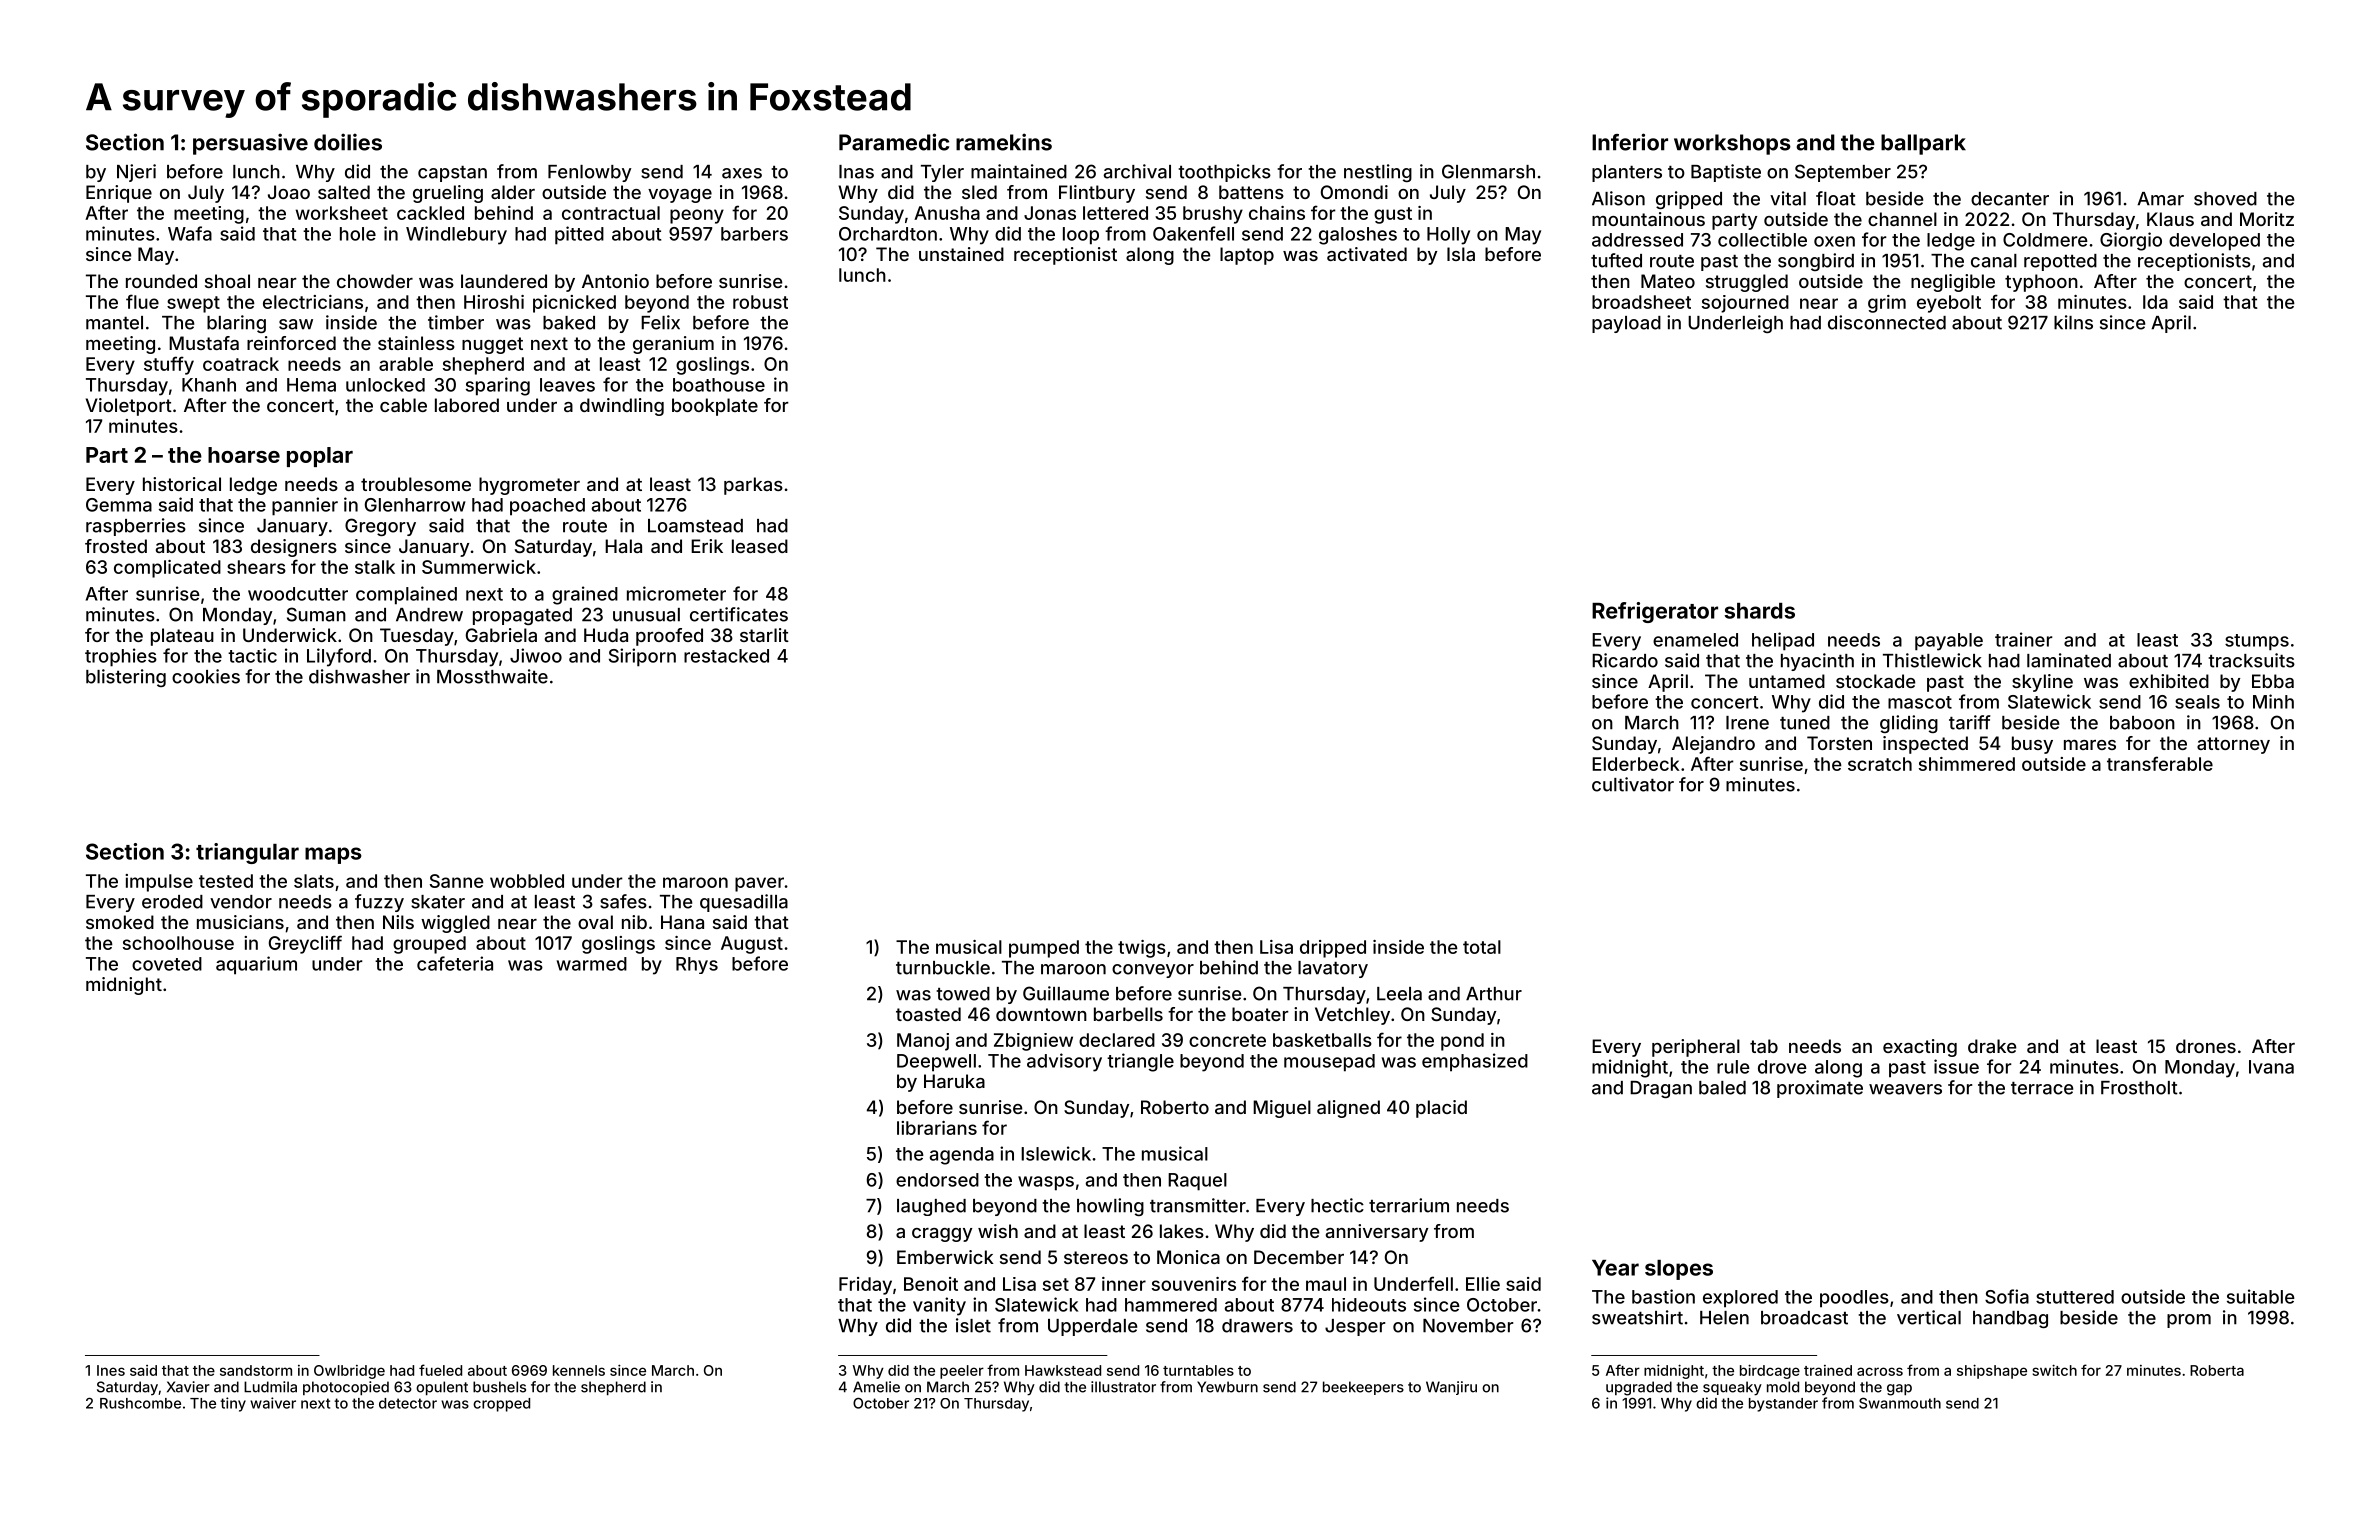  Describe the element at coordinates (606, 635) in the image. I see `Huda` at that location.
